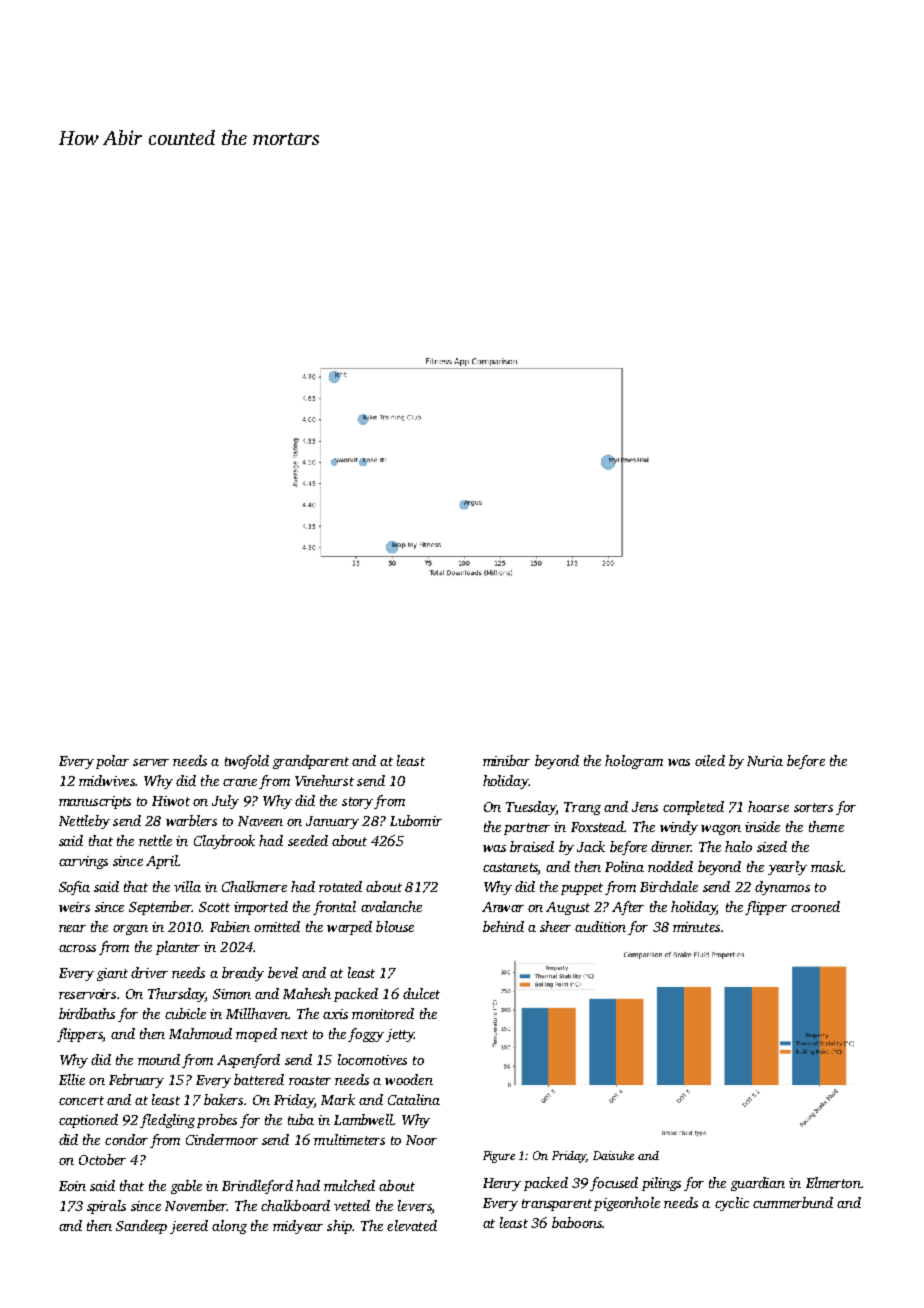  I want to click on castanets, so click(510, 869).
